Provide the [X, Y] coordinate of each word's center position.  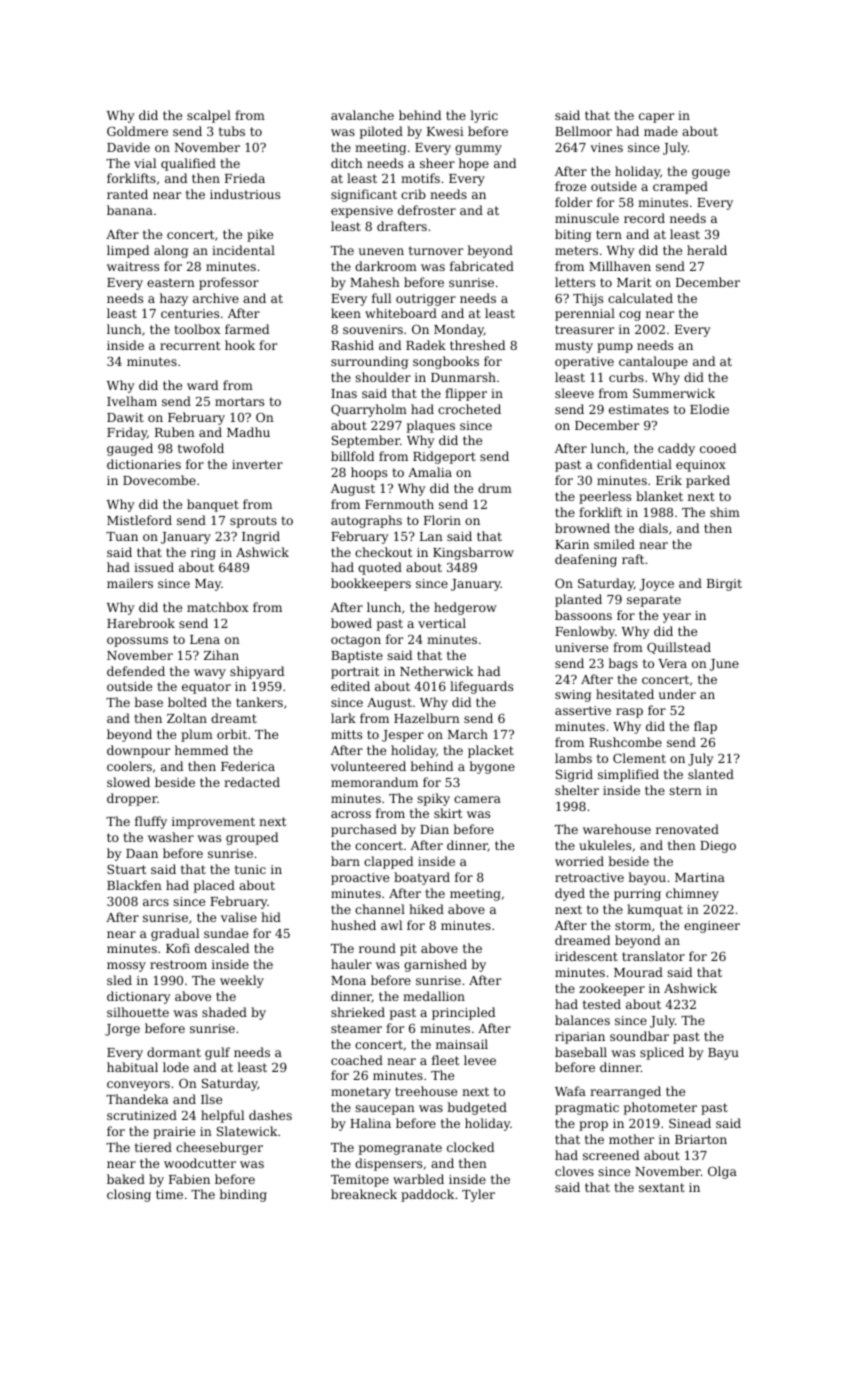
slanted [711, 774]
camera [477, 799]
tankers [259, 702]
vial [145, 163]
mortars [239, 401]
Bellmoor [583, 131]
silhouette [138, 1012]
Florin [442, 520]
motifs [420, 178]
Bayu [723, 1054]
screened [611, 1155]
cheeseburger [219, 1148]
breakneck [364, 1194]
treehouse [426, 1091]
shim [725, 512]
